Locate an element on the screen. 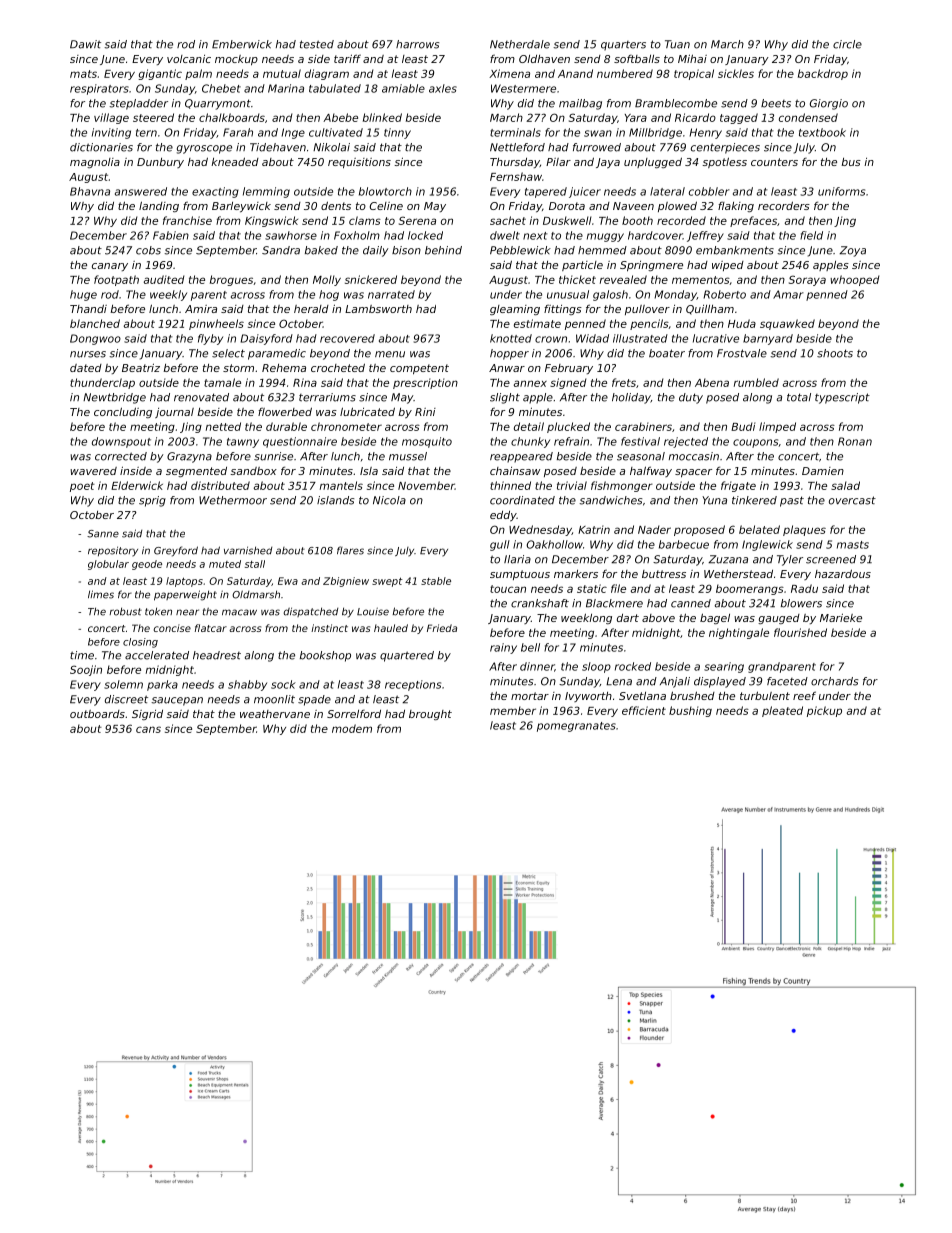  knotted is located at coordinates (511, 338).
